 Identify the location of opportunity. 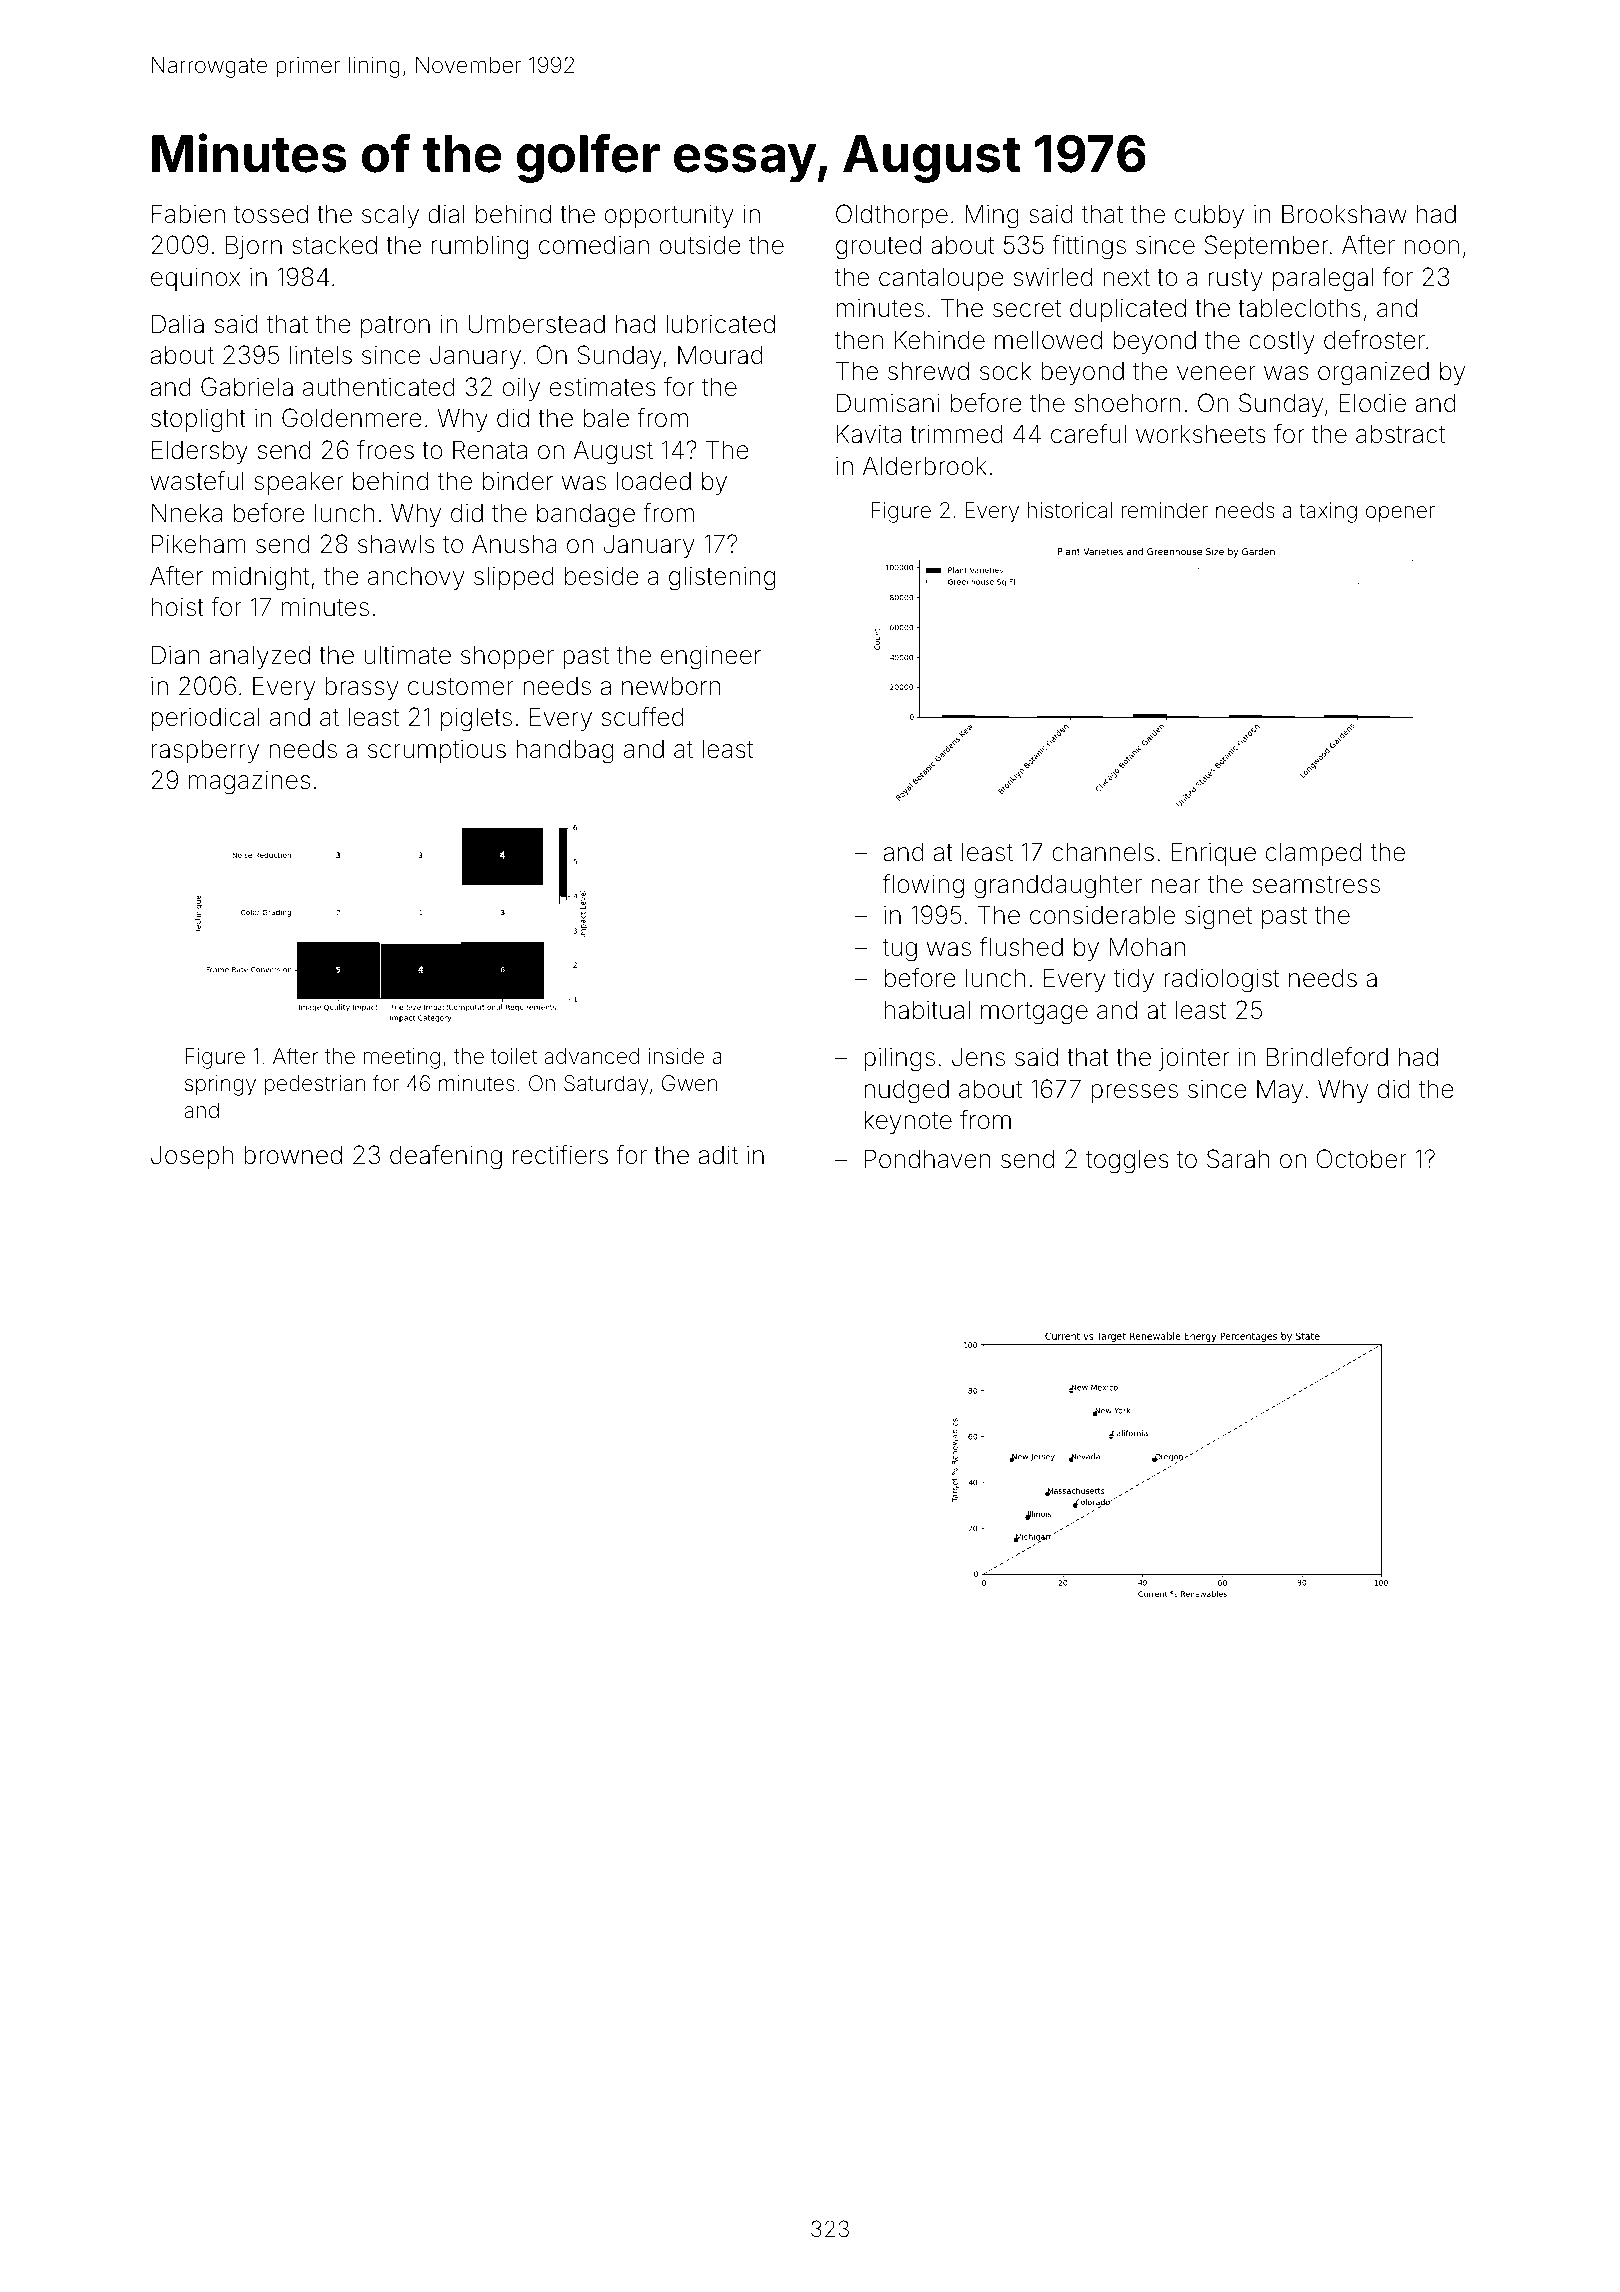
(669, 216).
